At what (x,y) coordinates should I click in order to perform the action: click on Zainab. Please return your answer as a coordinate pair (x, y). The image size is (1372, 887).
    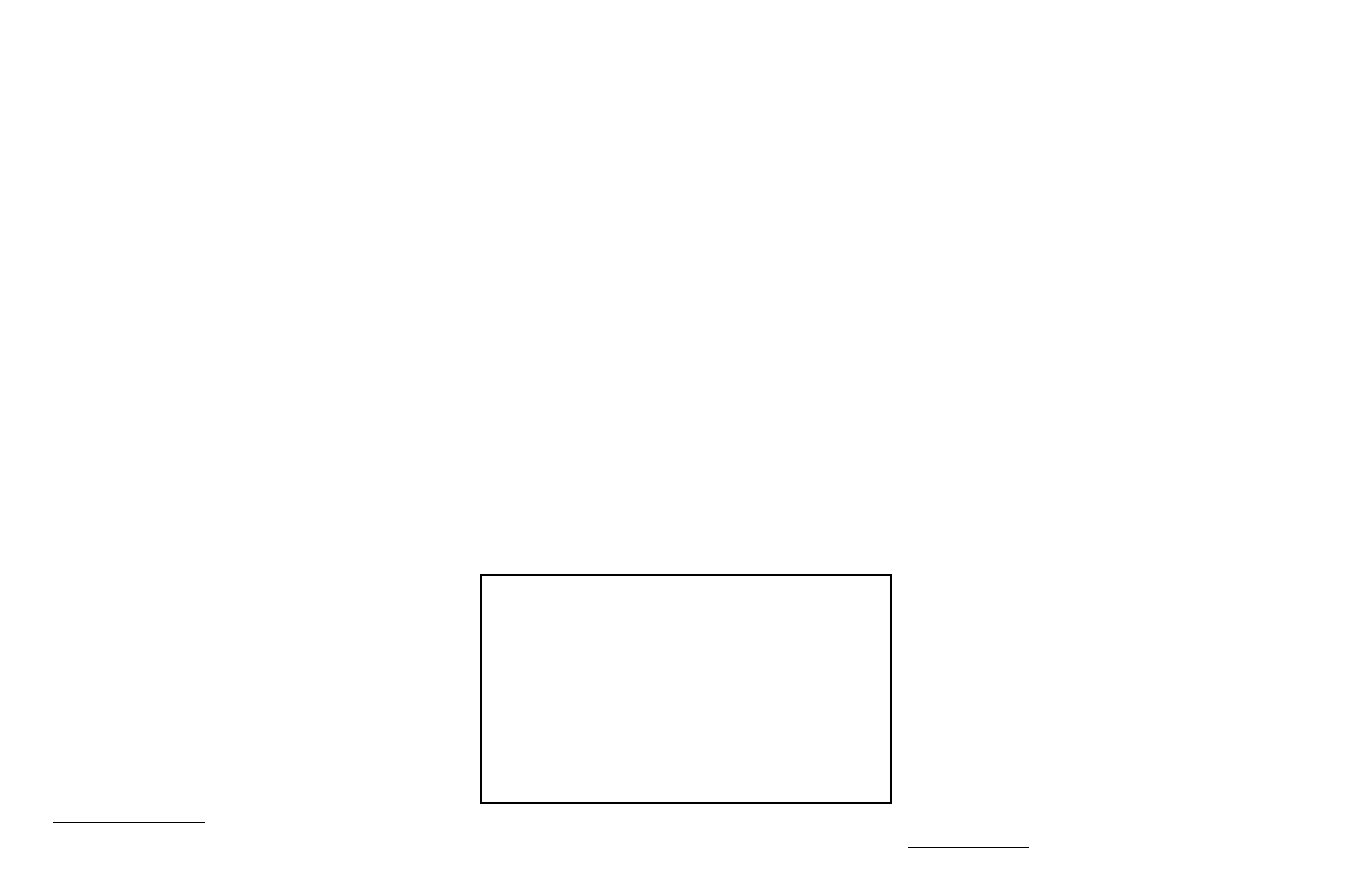
    Looking at the image, I should click on (276, 636).
